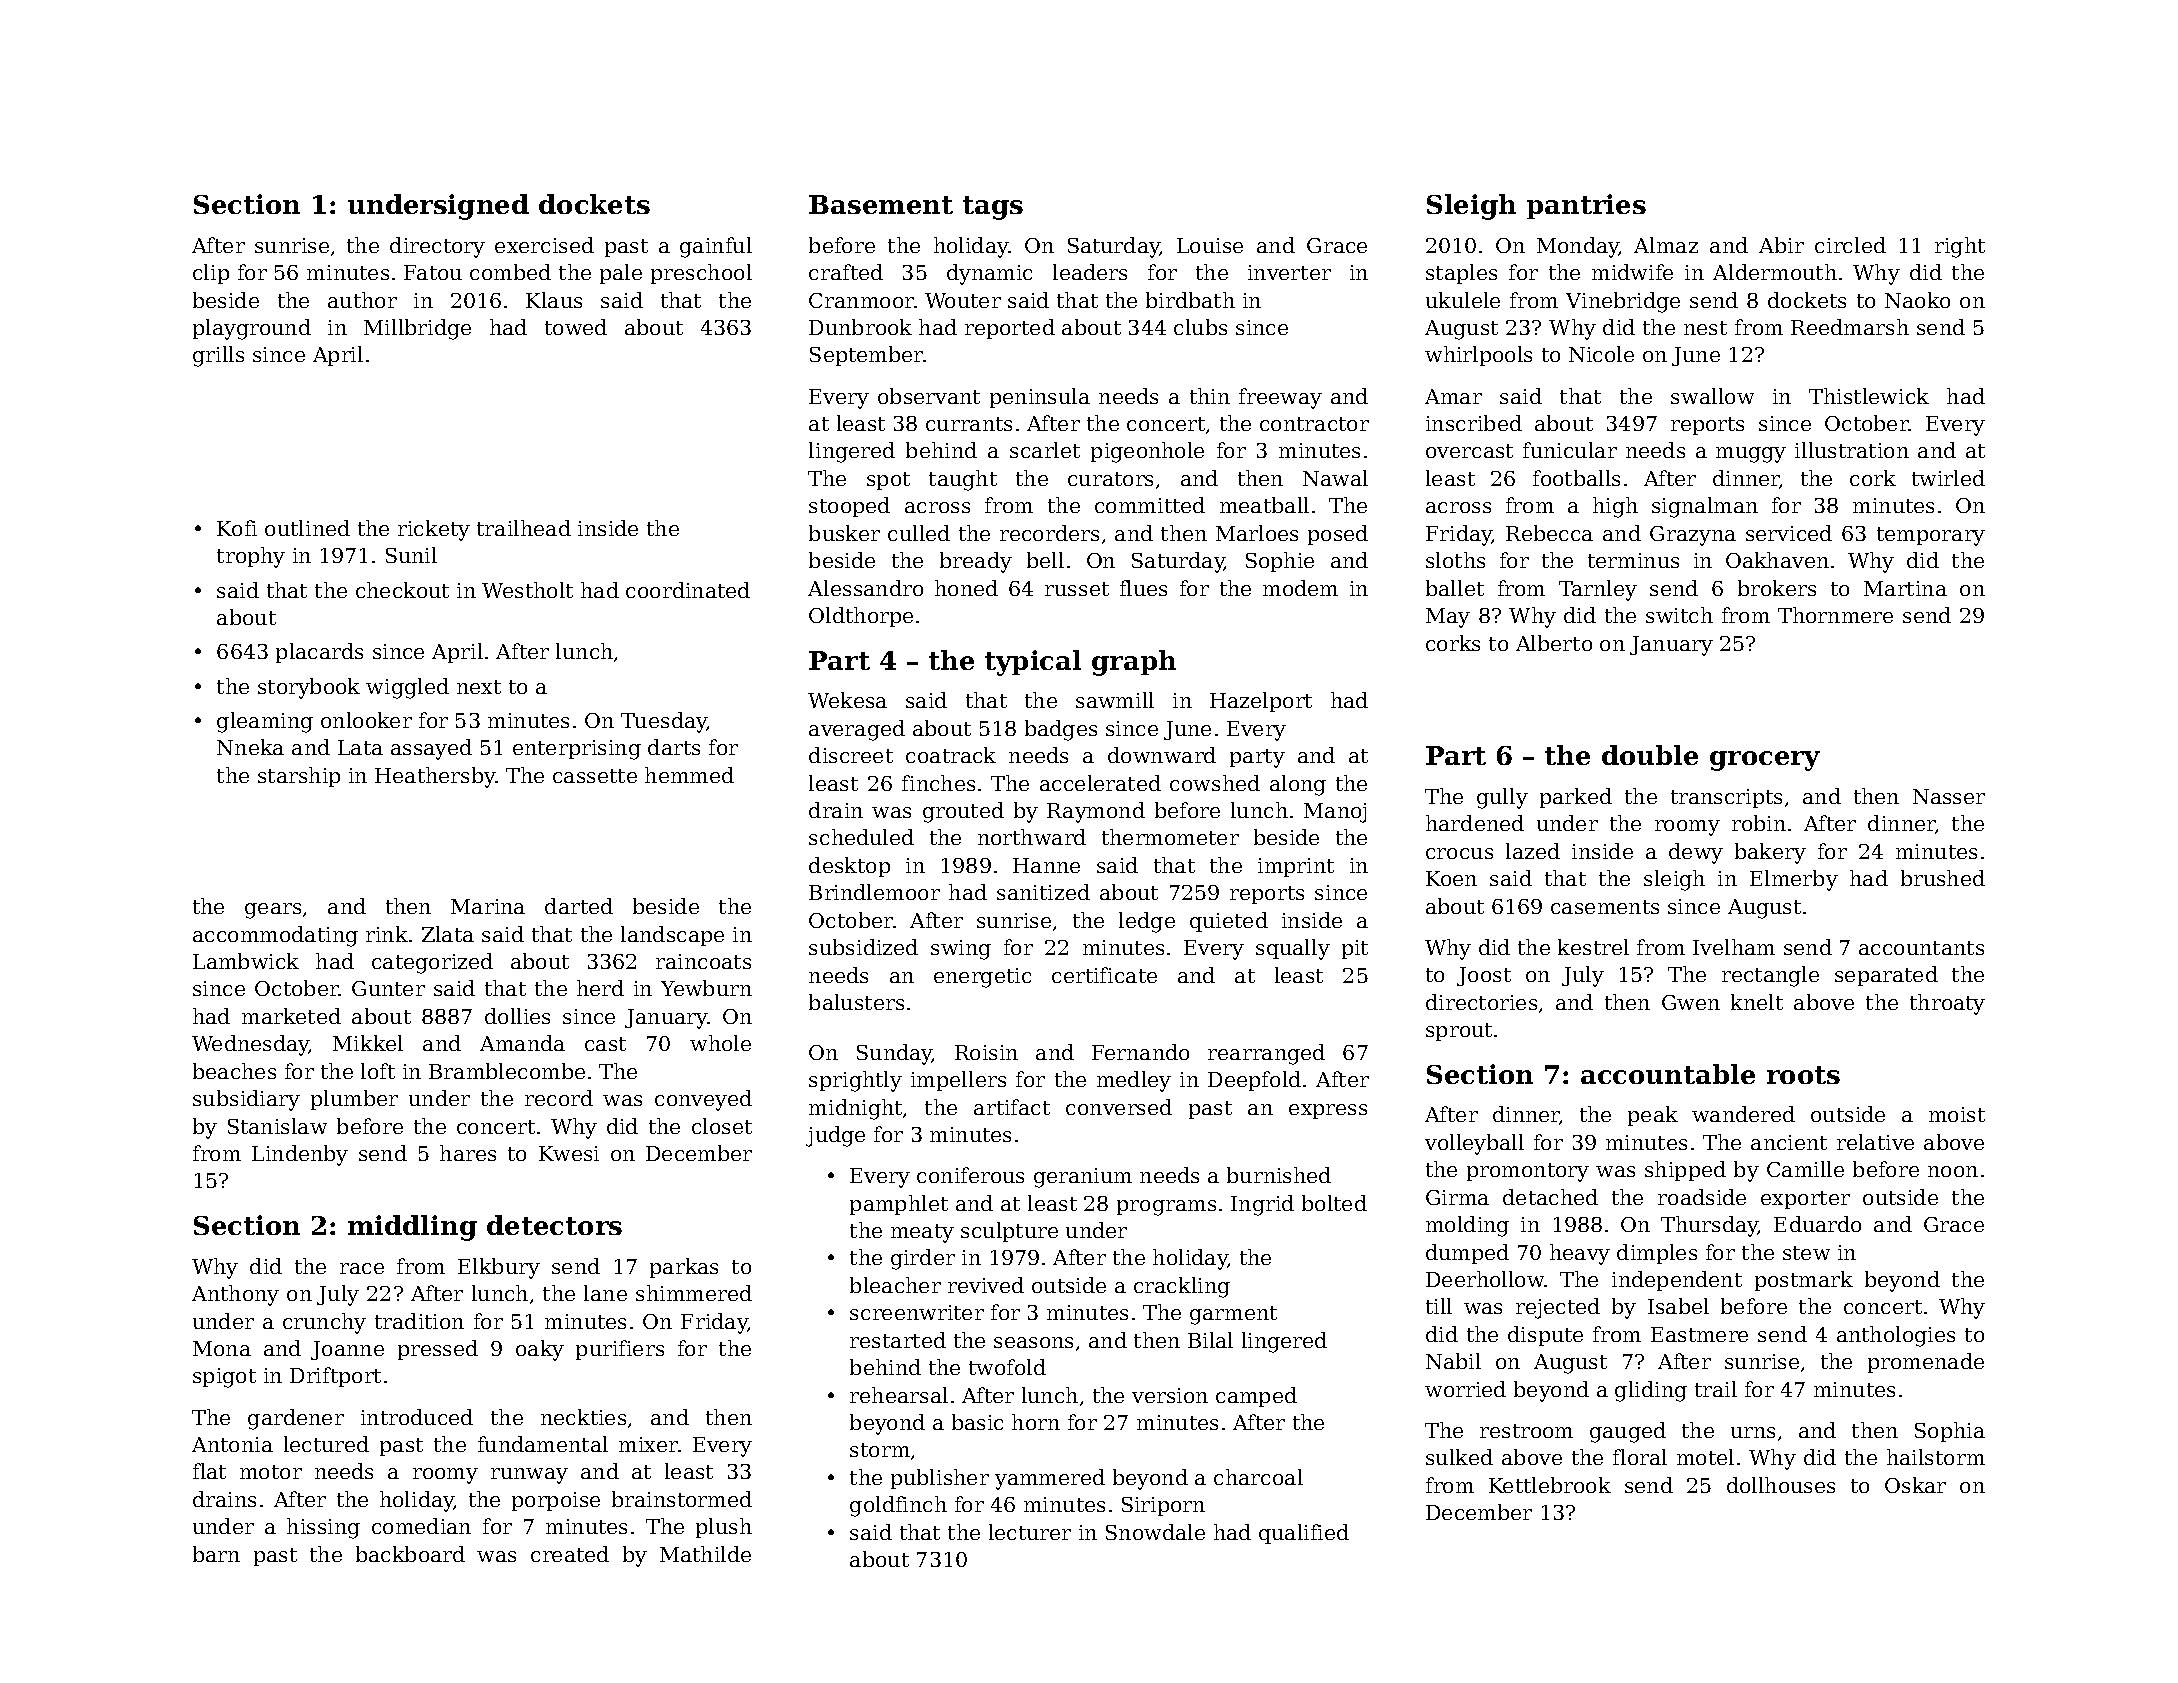 This image has width=2178, height=1683. Describe the element at coordinates (1598, 590) in the image. I see `Tarnley` at that location.
